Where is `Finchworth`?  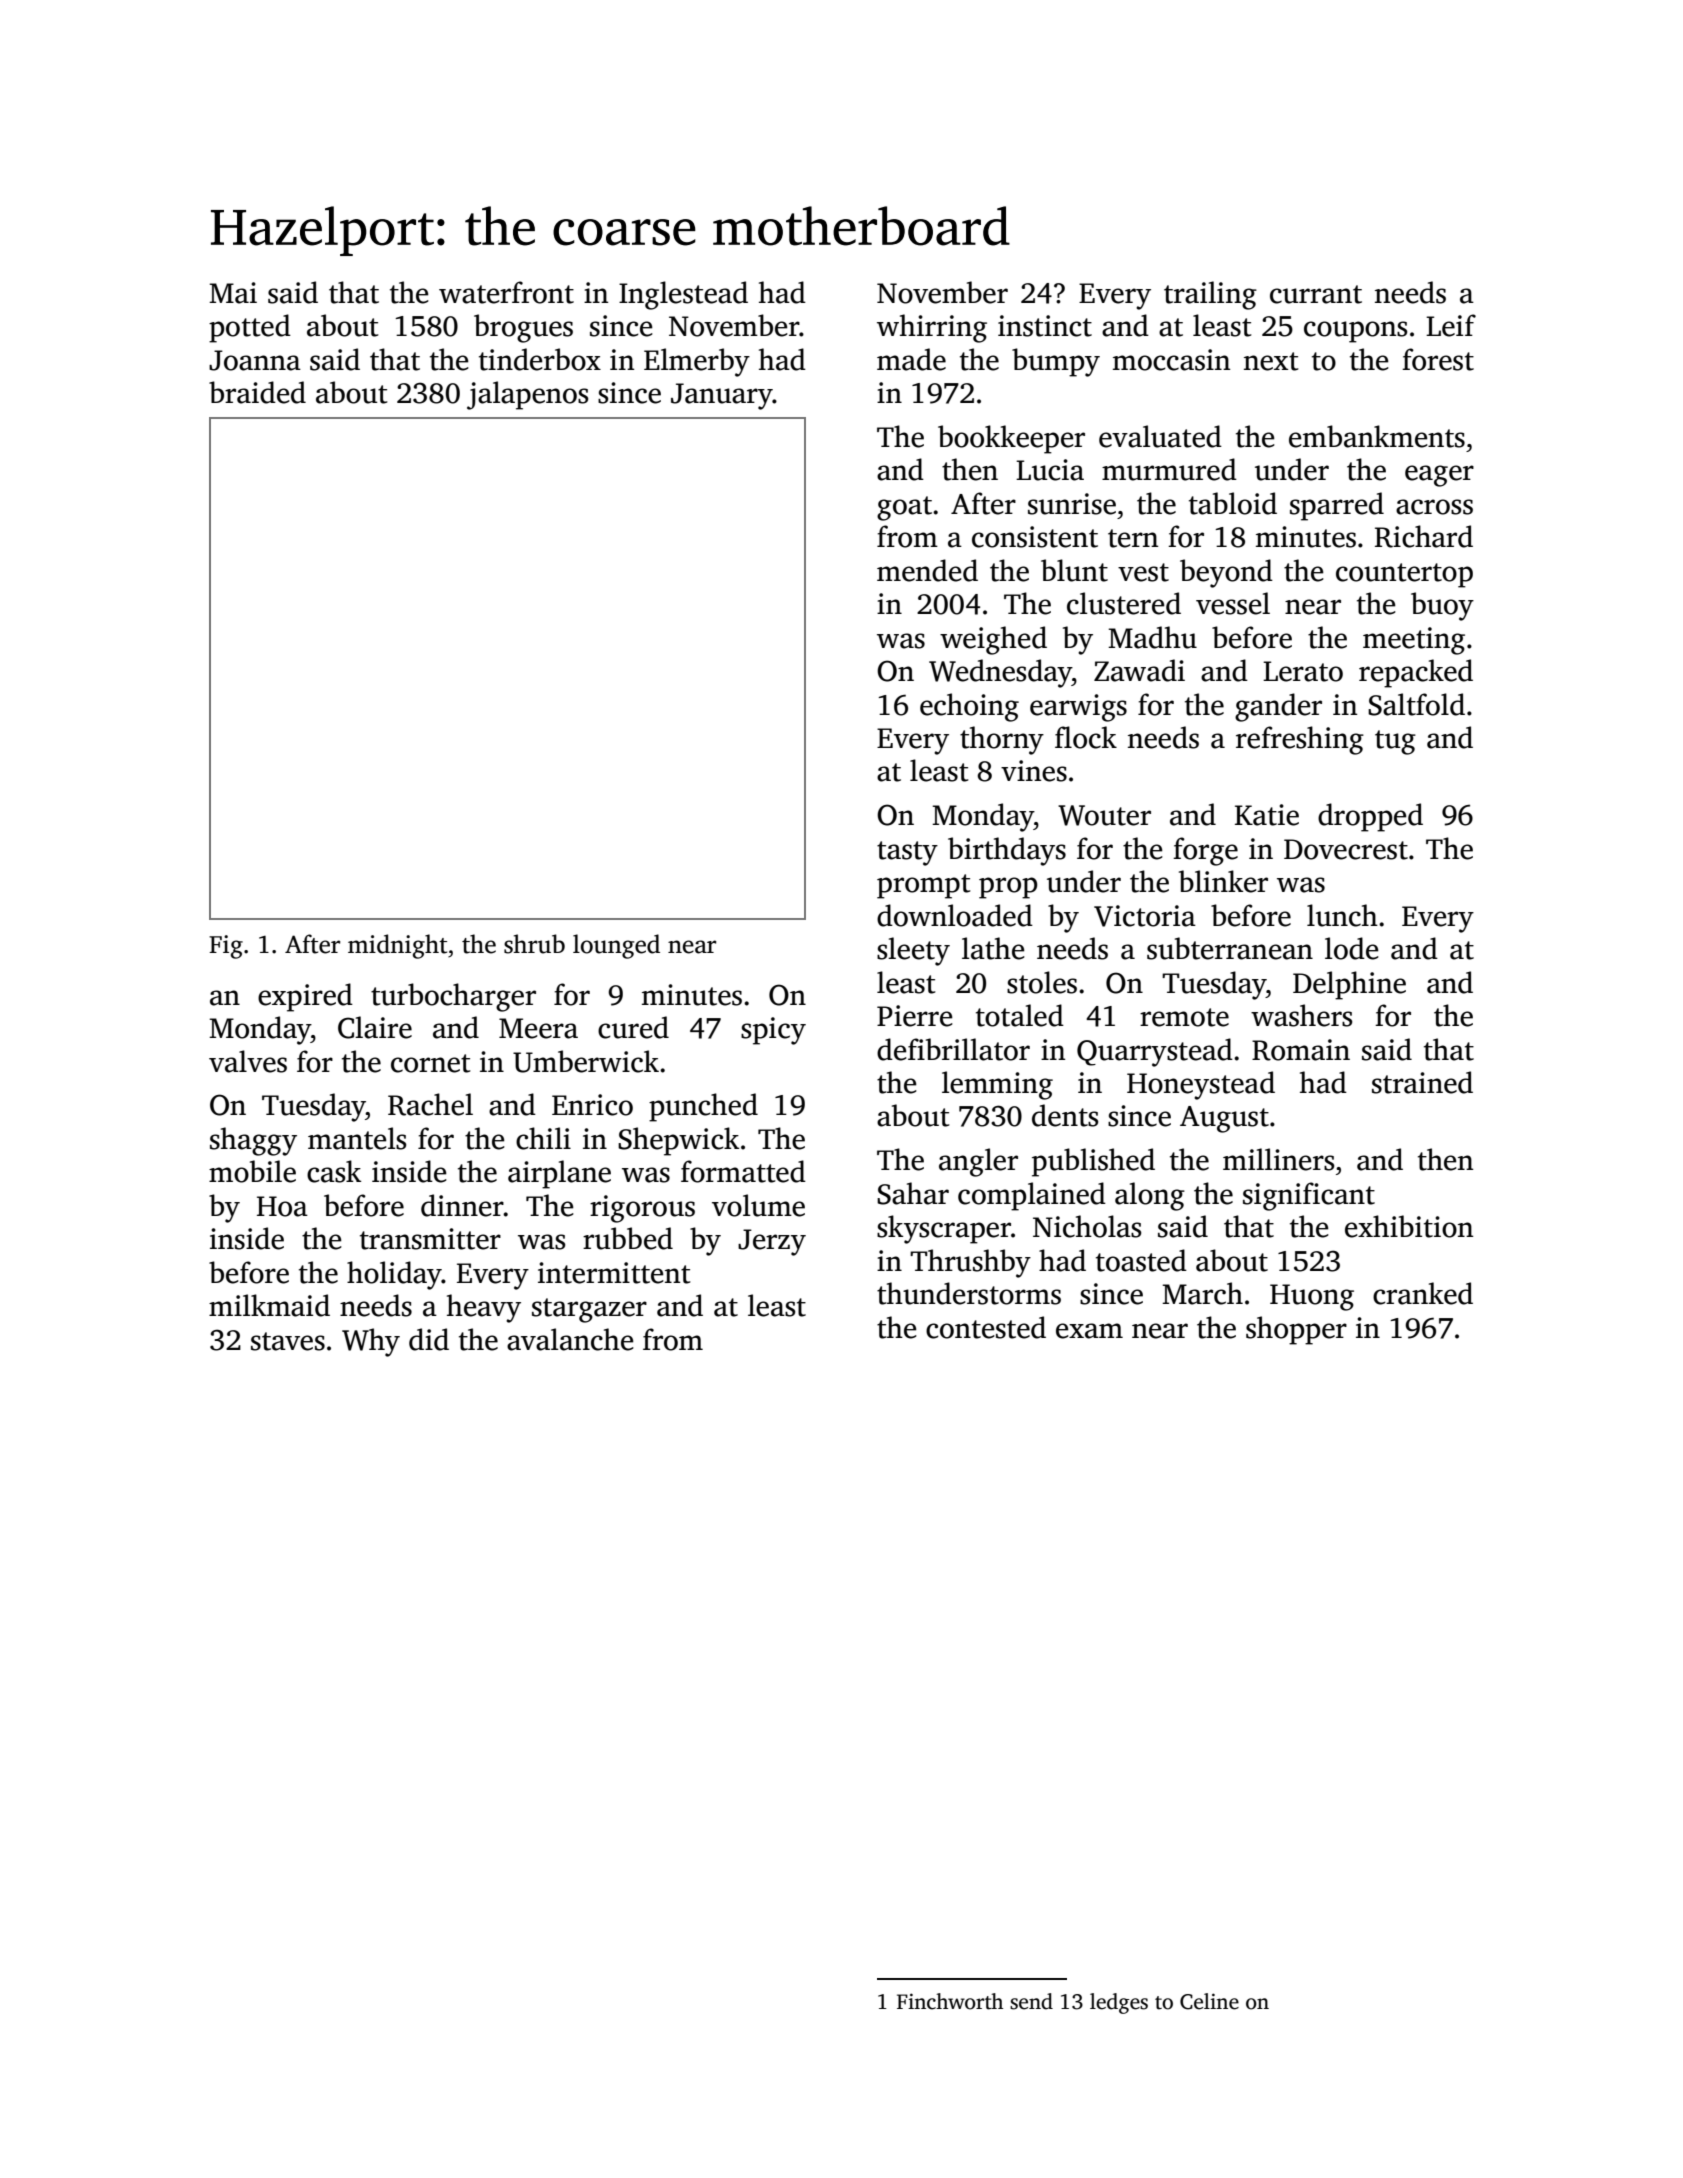 Finchworth is located at coordinates (950, 2001).
